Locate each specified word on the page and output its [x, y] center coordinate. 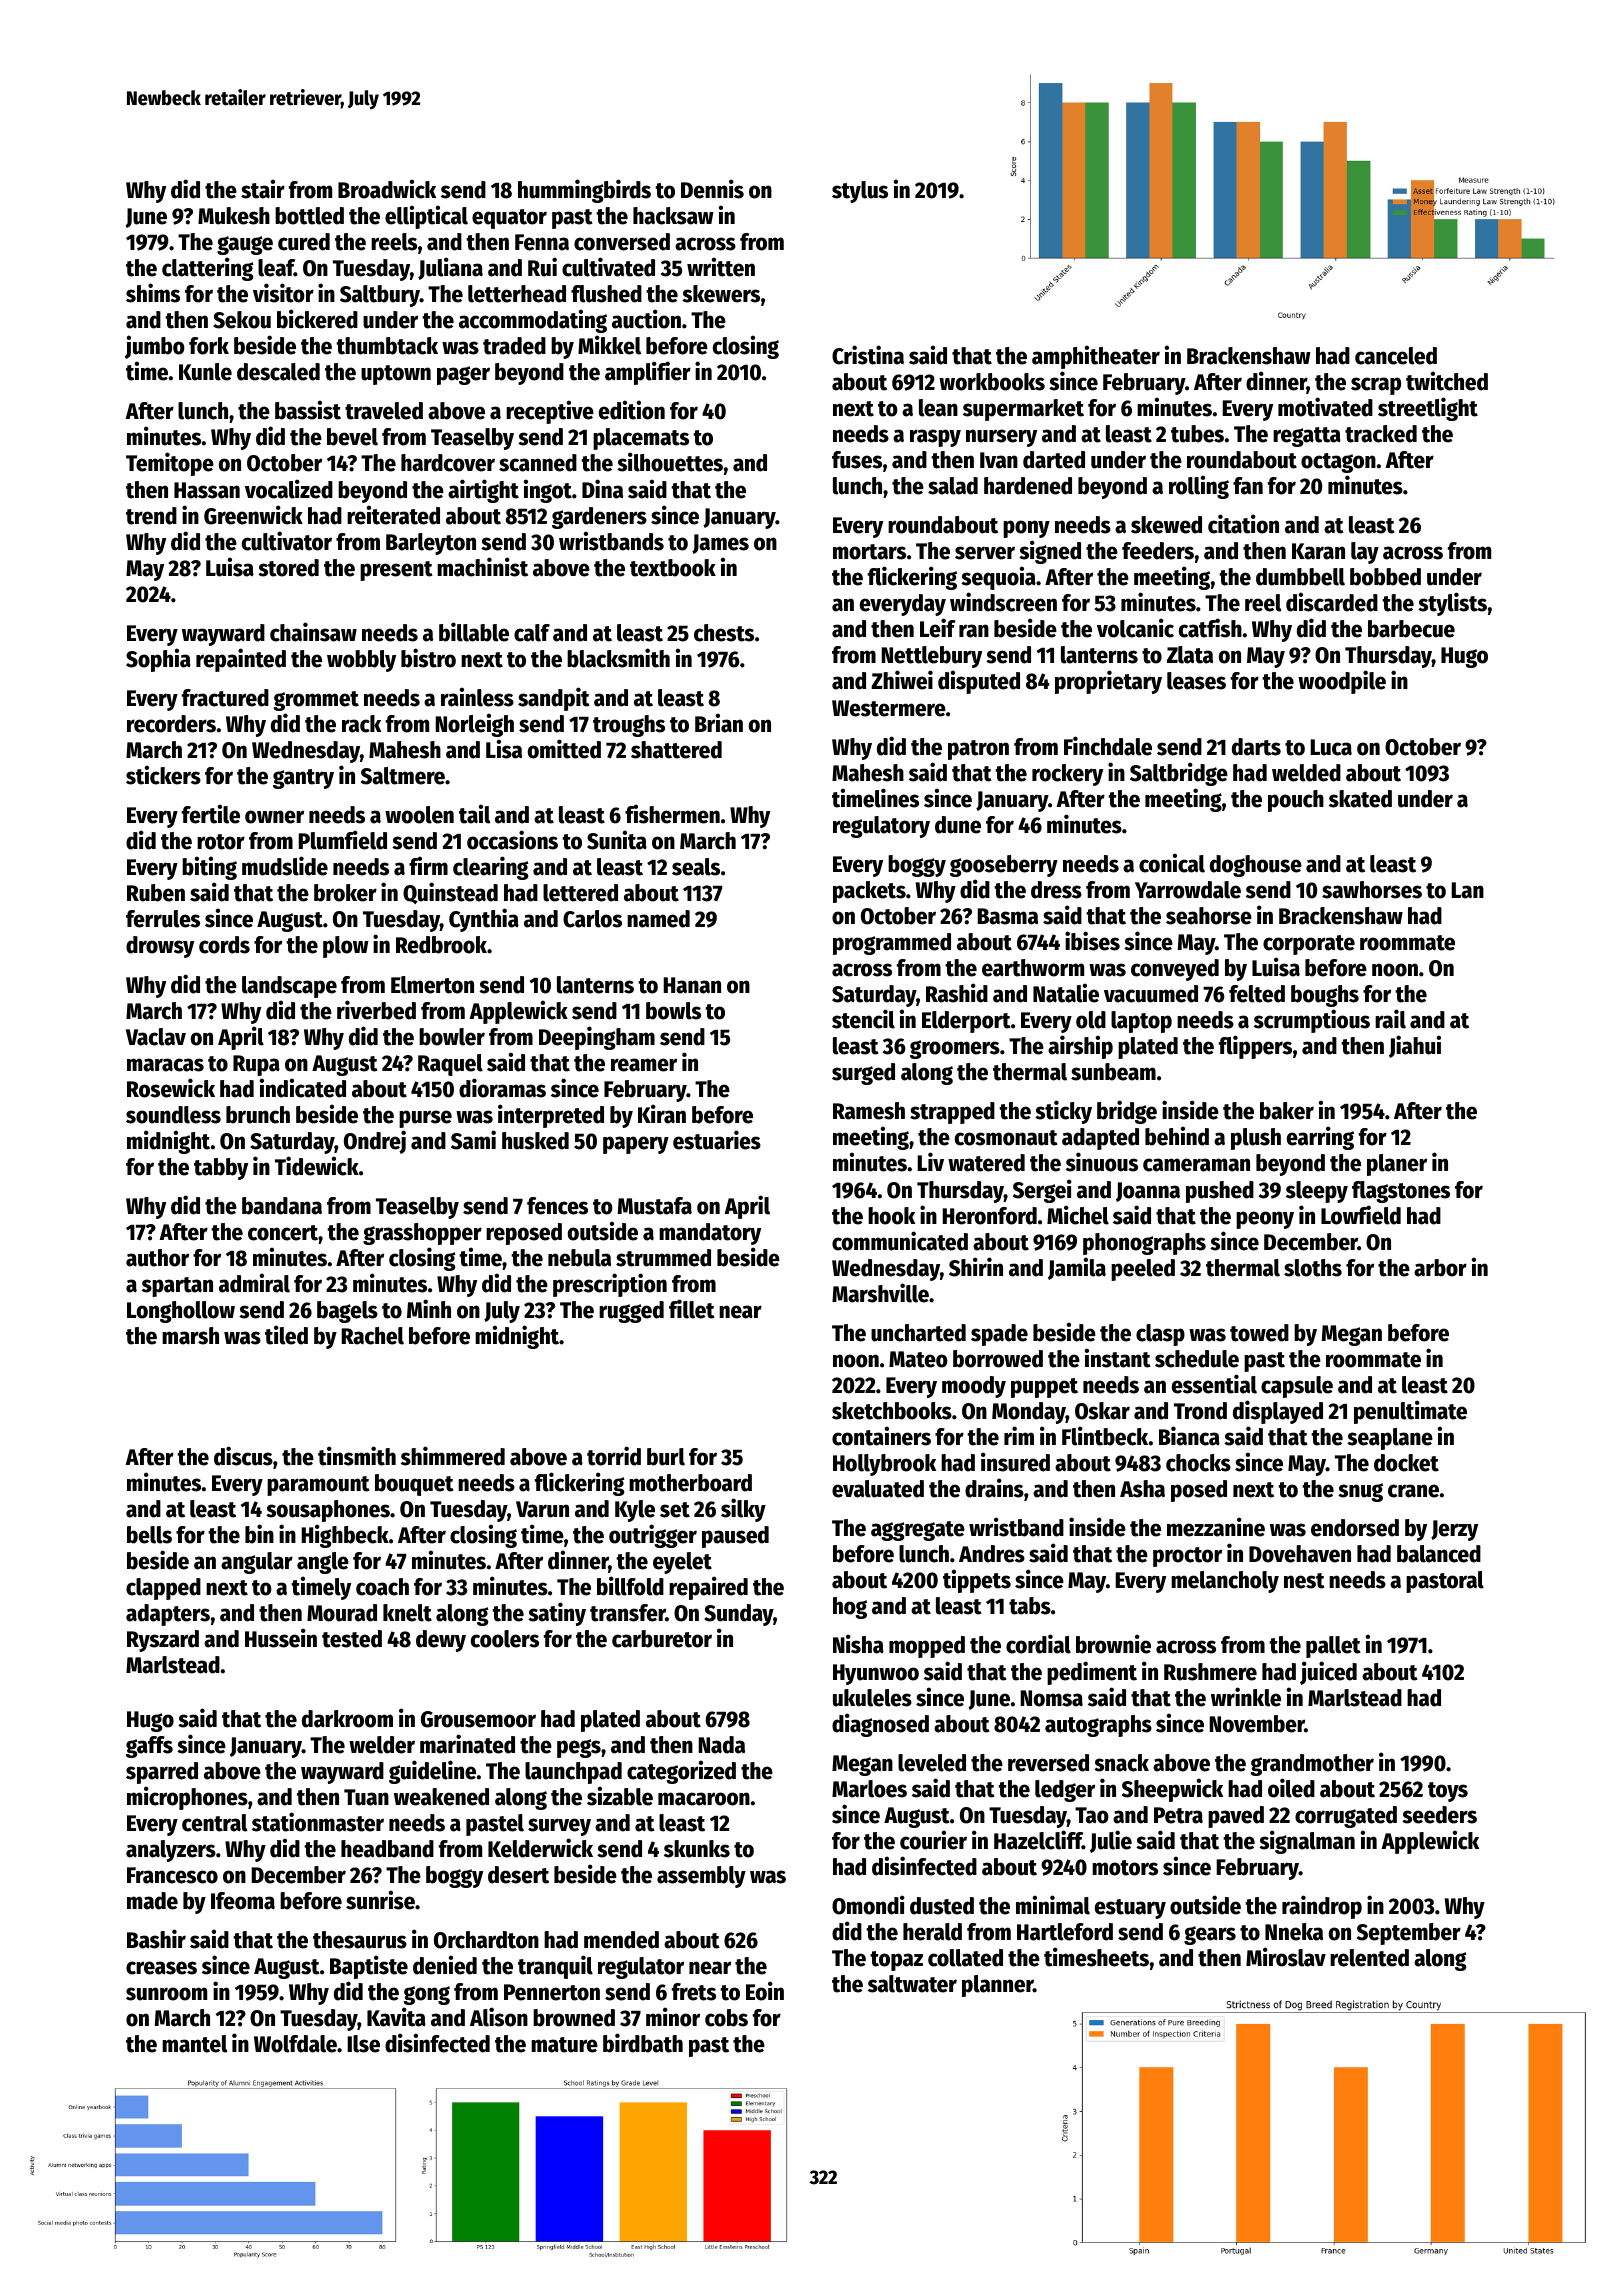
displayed [1278, 1412]
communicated [900, 1241]
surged [863, 1074]
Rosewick [171, 1088]
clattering [208, 269]
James [720, 544]
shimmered [453, 1456]
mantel [194, 2044]
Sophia [158, 660]
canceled [1396, 356]
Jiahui [1415, 1046]
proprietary [1108, 682]
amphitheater [1096, 357]
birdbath [643, 2043]
